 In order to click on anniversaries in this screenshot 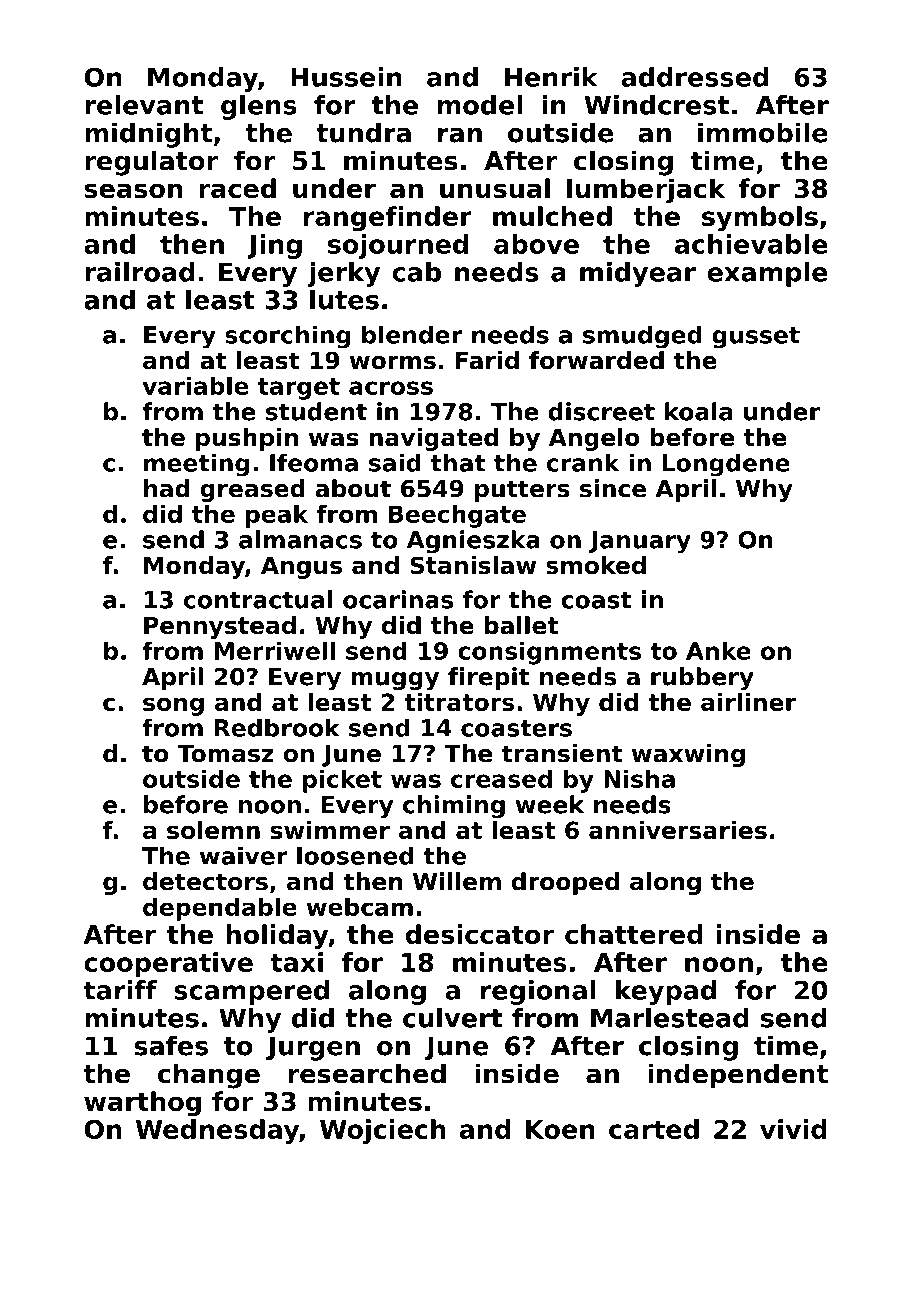, I will do `click(678, 830)`.
